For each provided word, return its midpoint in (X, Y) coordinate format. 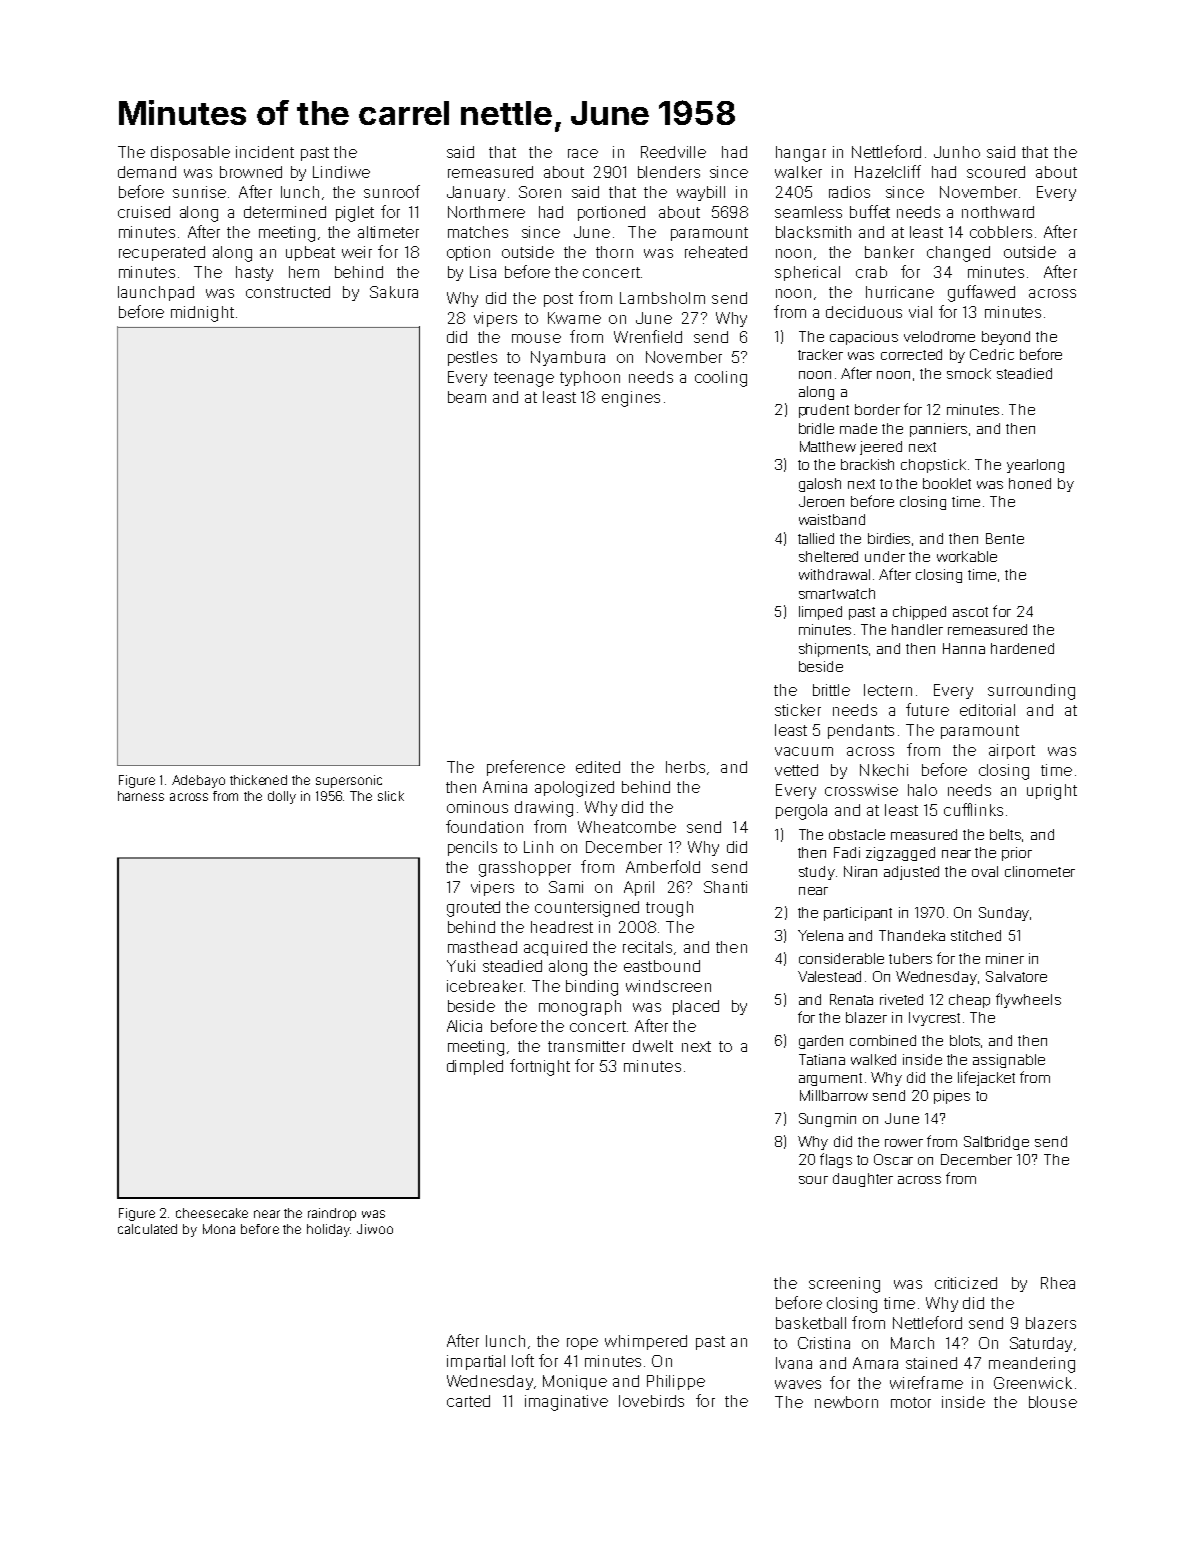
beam (467, 397)
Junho (957, 152)
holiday (328, 1230)
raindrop (332, 1214)
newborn (846, 1402)
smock (969, 373)
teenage (524, 379)
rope (582, 1344)
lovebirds (651, 1401)
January (476, 193)
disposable (190, 153)
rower (904, 1143)
